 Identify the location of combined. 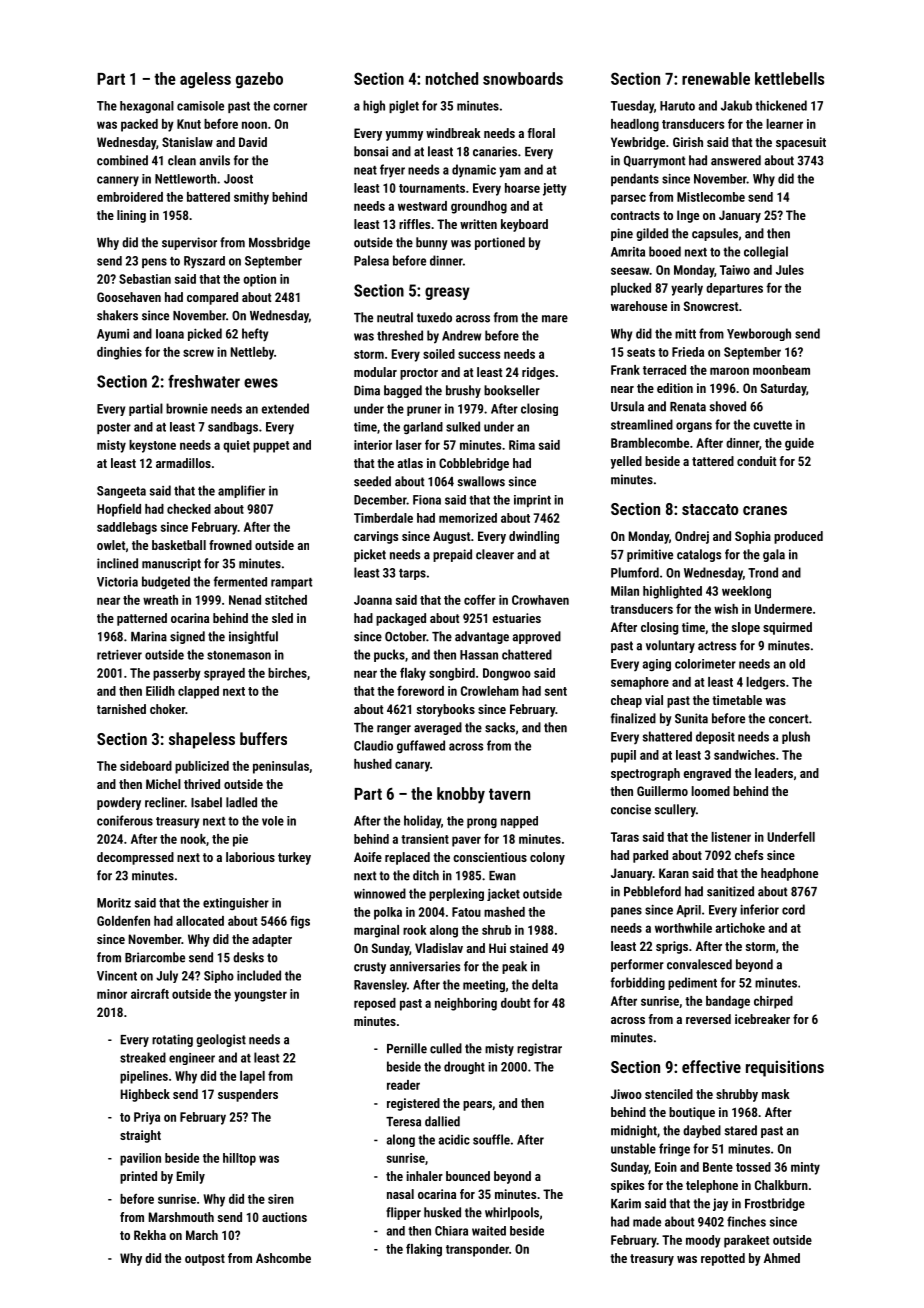
(122, 160).
